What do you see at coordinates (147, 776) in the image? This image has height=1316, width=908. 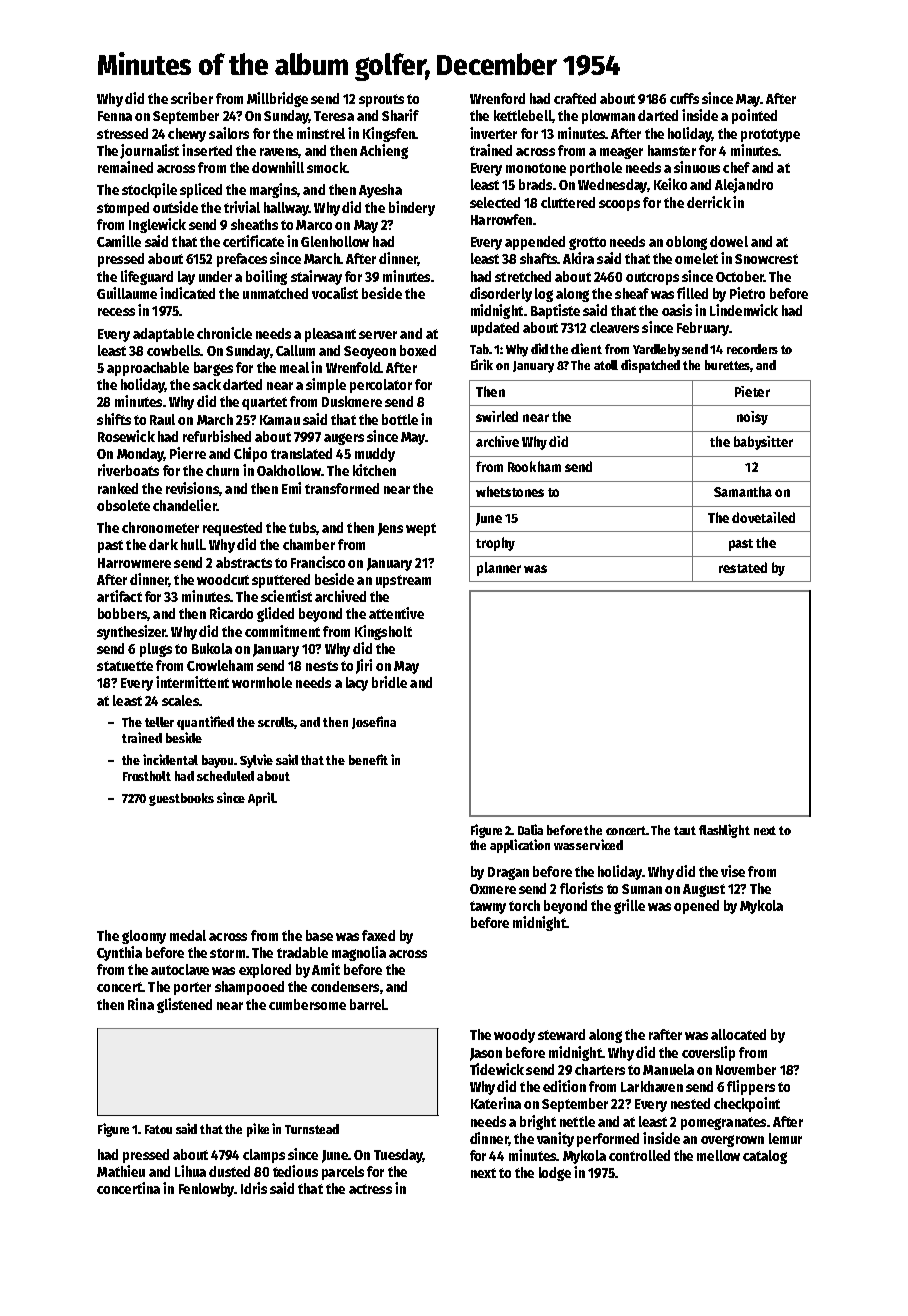 I see `Frostholt` at bounding box center [147, 776].
